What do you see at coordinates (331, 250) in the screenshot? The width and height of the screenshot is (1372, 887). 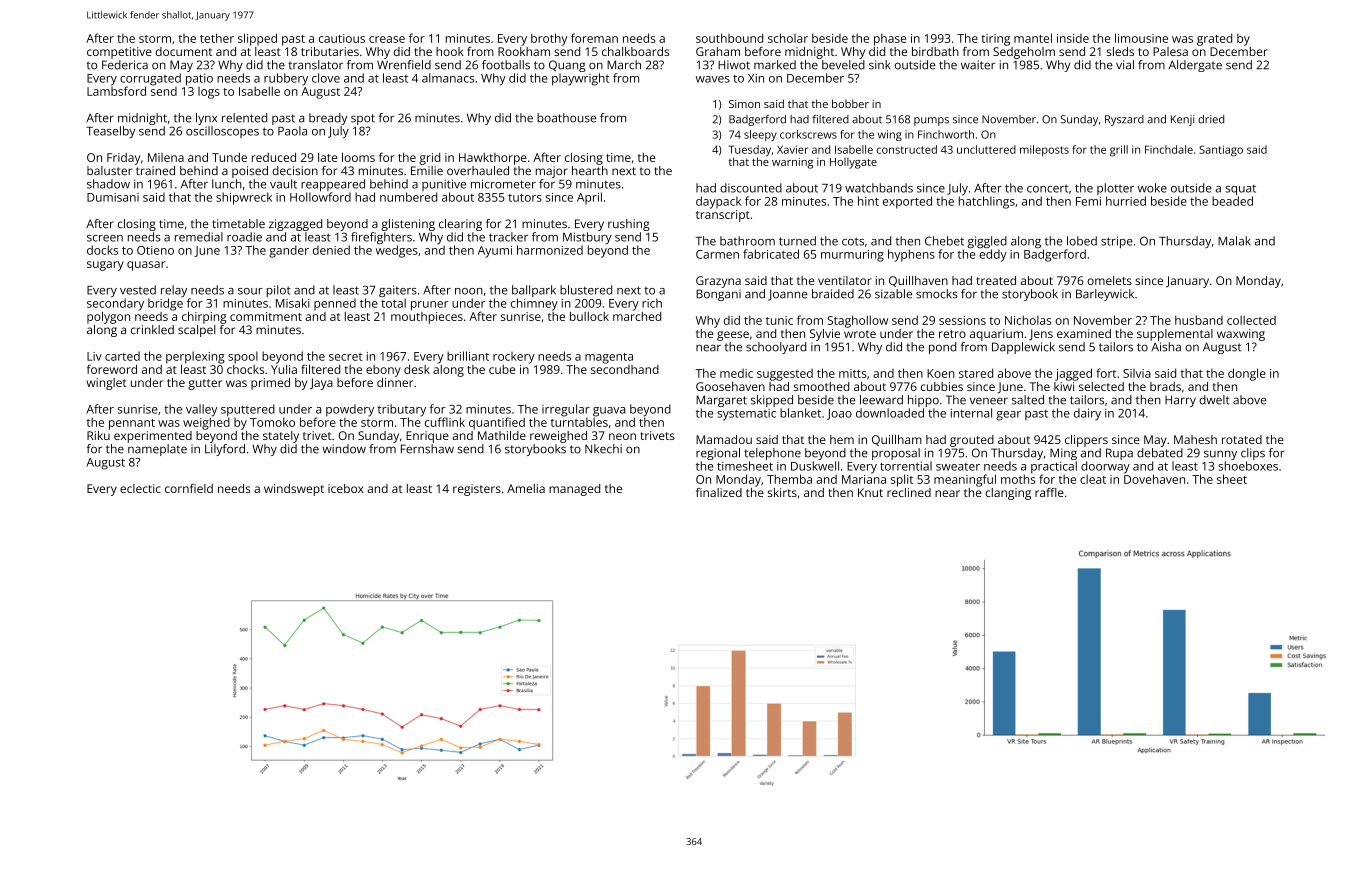 I see `denied` at bounding box center [331, 250].
